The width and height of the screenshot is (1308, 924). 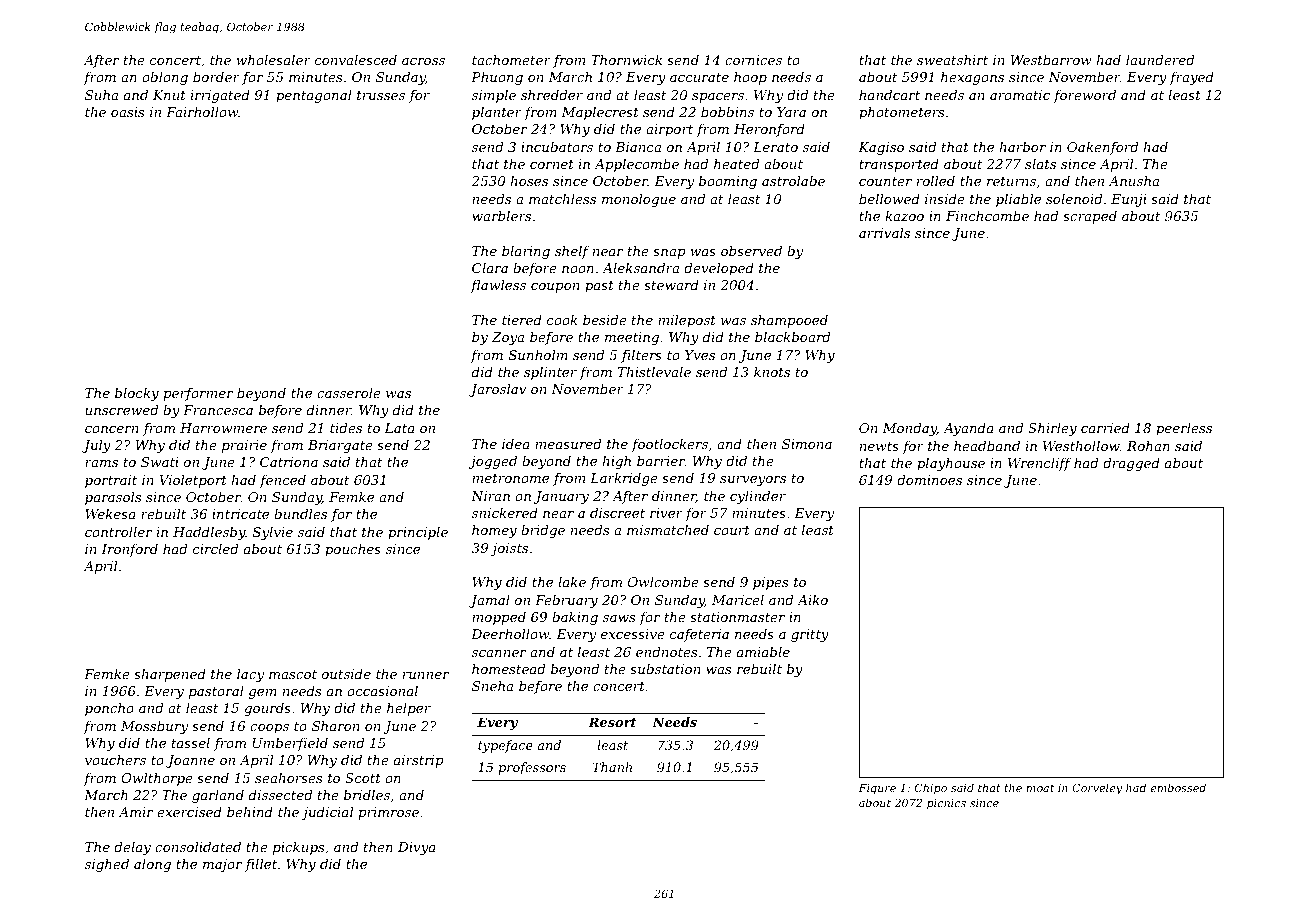 What do you see at coordinates (1040, 788) in the screenshot?
I see `moat` at bounding box center [1040, 788].
